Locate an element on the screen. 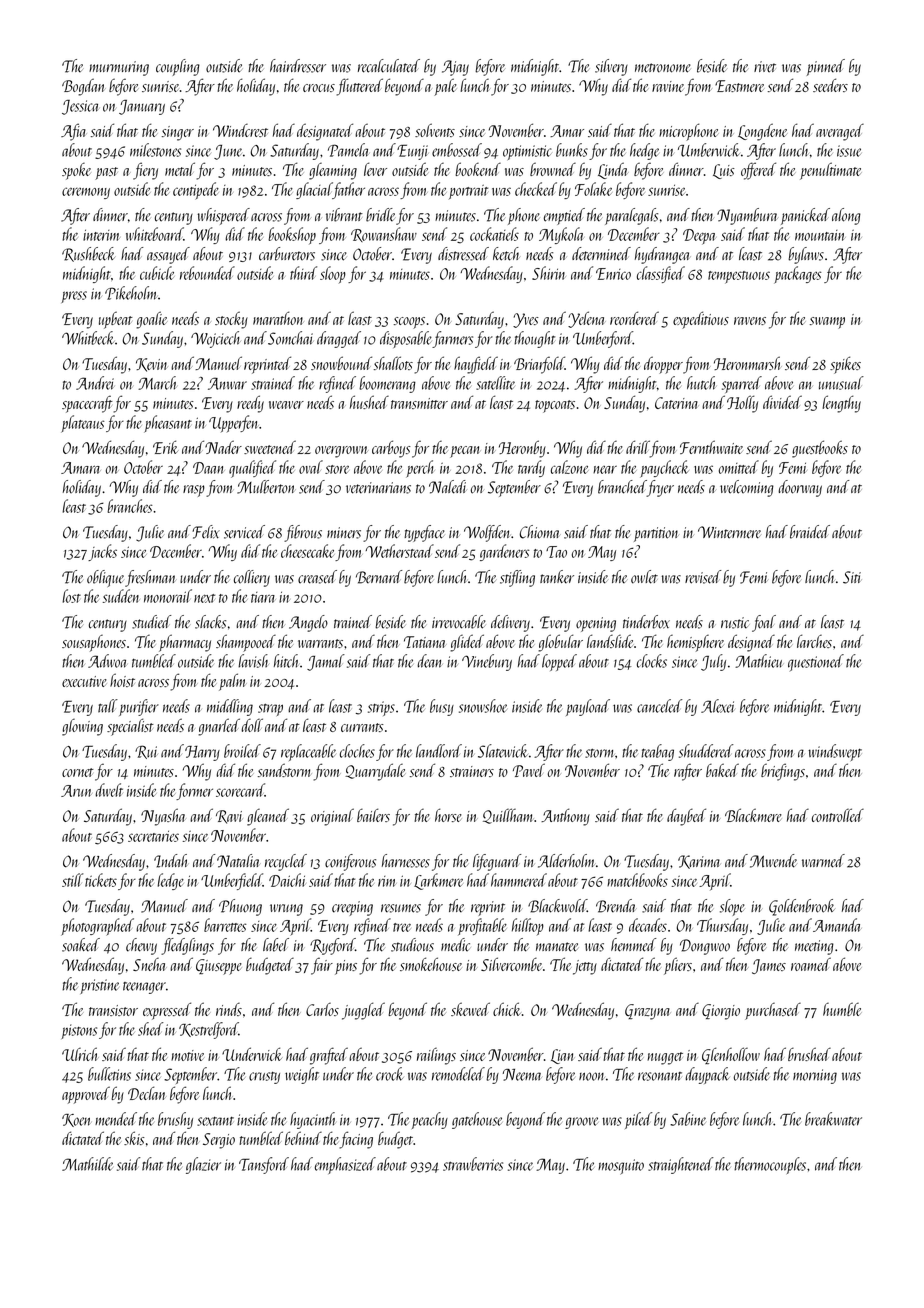 The image size is (924, 1308). emphasized is located at coordinates (345, 1165).
